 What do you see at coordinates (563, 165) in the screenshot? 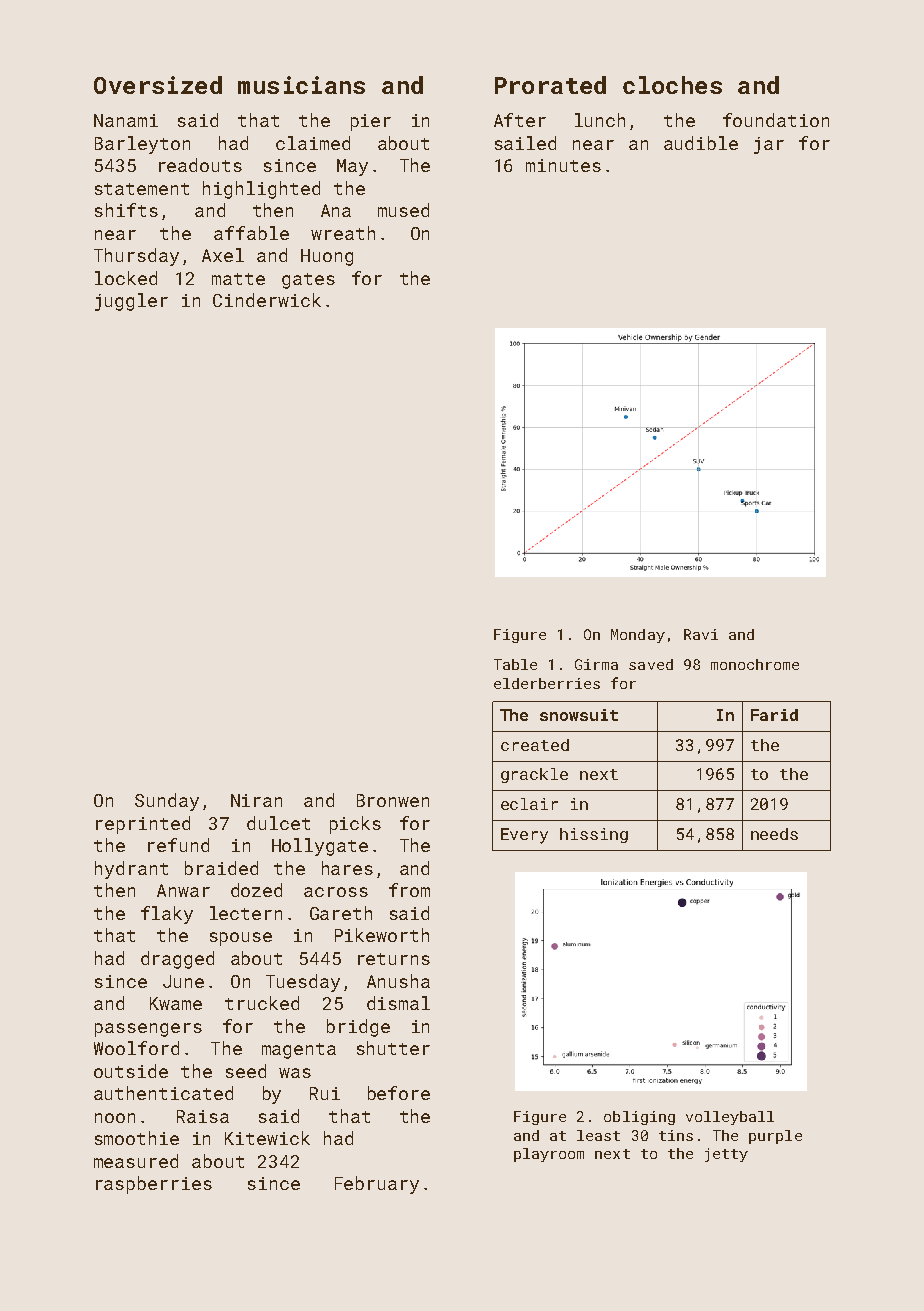
I see `minutes` at bounding box center [563, 165].
